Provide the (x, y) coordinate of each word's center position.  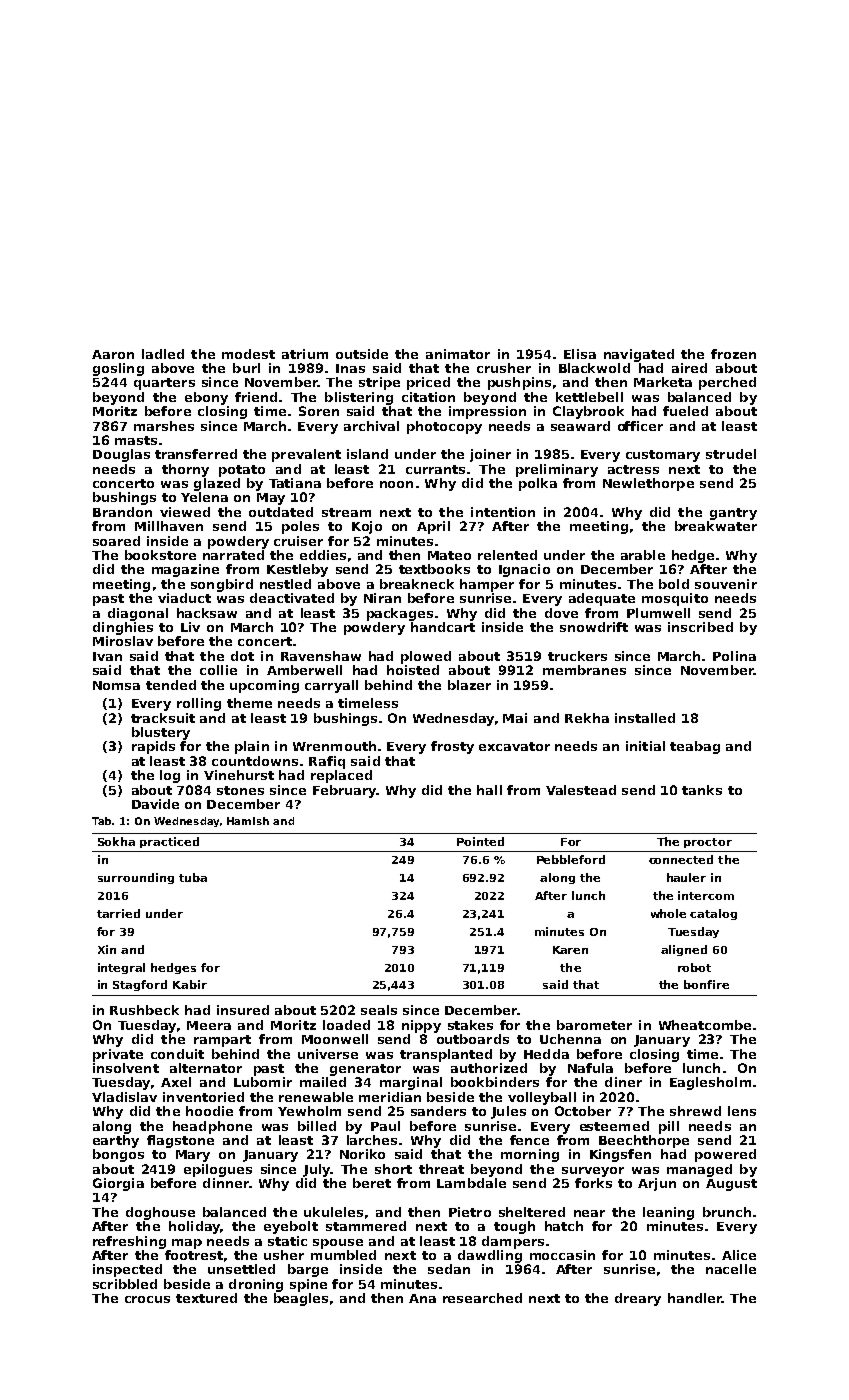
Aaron (113, 354)
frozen (733, 354)
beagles (301, 1299)
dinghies (123, 628)
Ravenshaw (321, 656)
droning (256, 1285)
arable (643, 555)
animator (458, 354)
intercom (706, 895)
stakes (470, 1025)
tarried (118, 913)
